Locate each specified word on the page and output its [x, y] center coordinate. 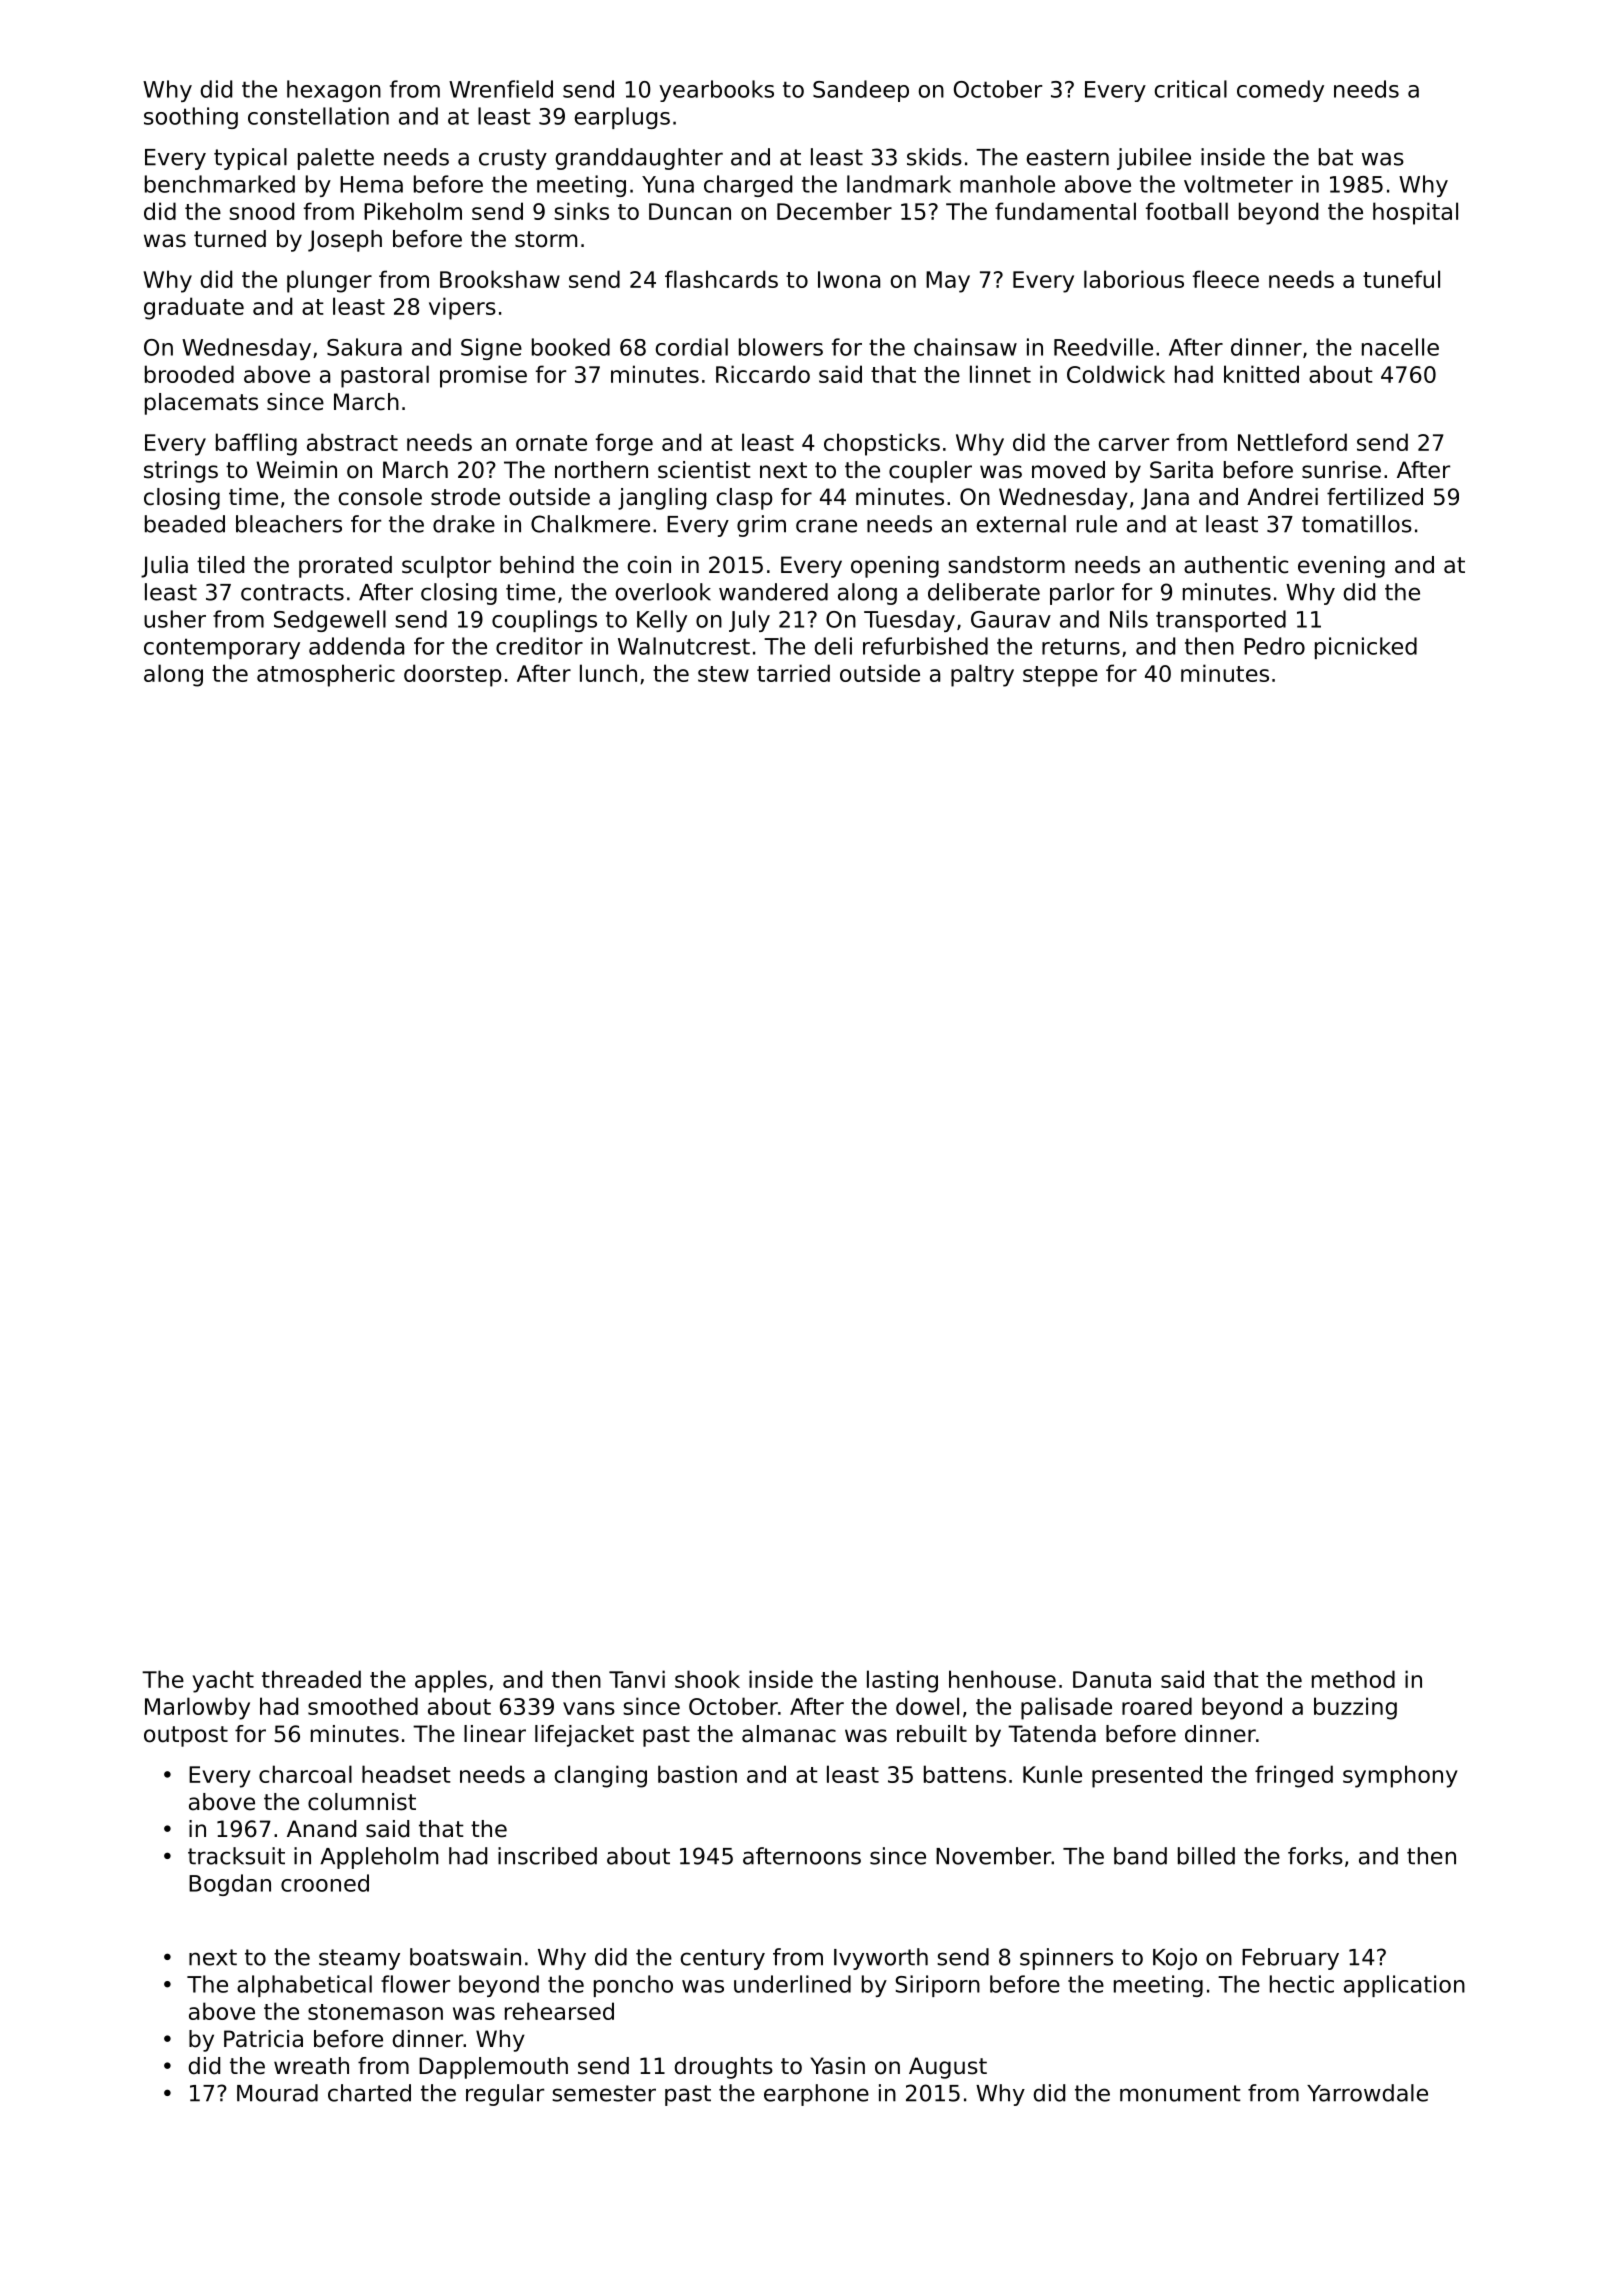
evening [1341, 567]
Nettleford [1292, 442]
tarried [793, 673]
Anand [321, 1829]
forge [624, 444]
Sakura [364, 347]
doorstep [453, 675]
